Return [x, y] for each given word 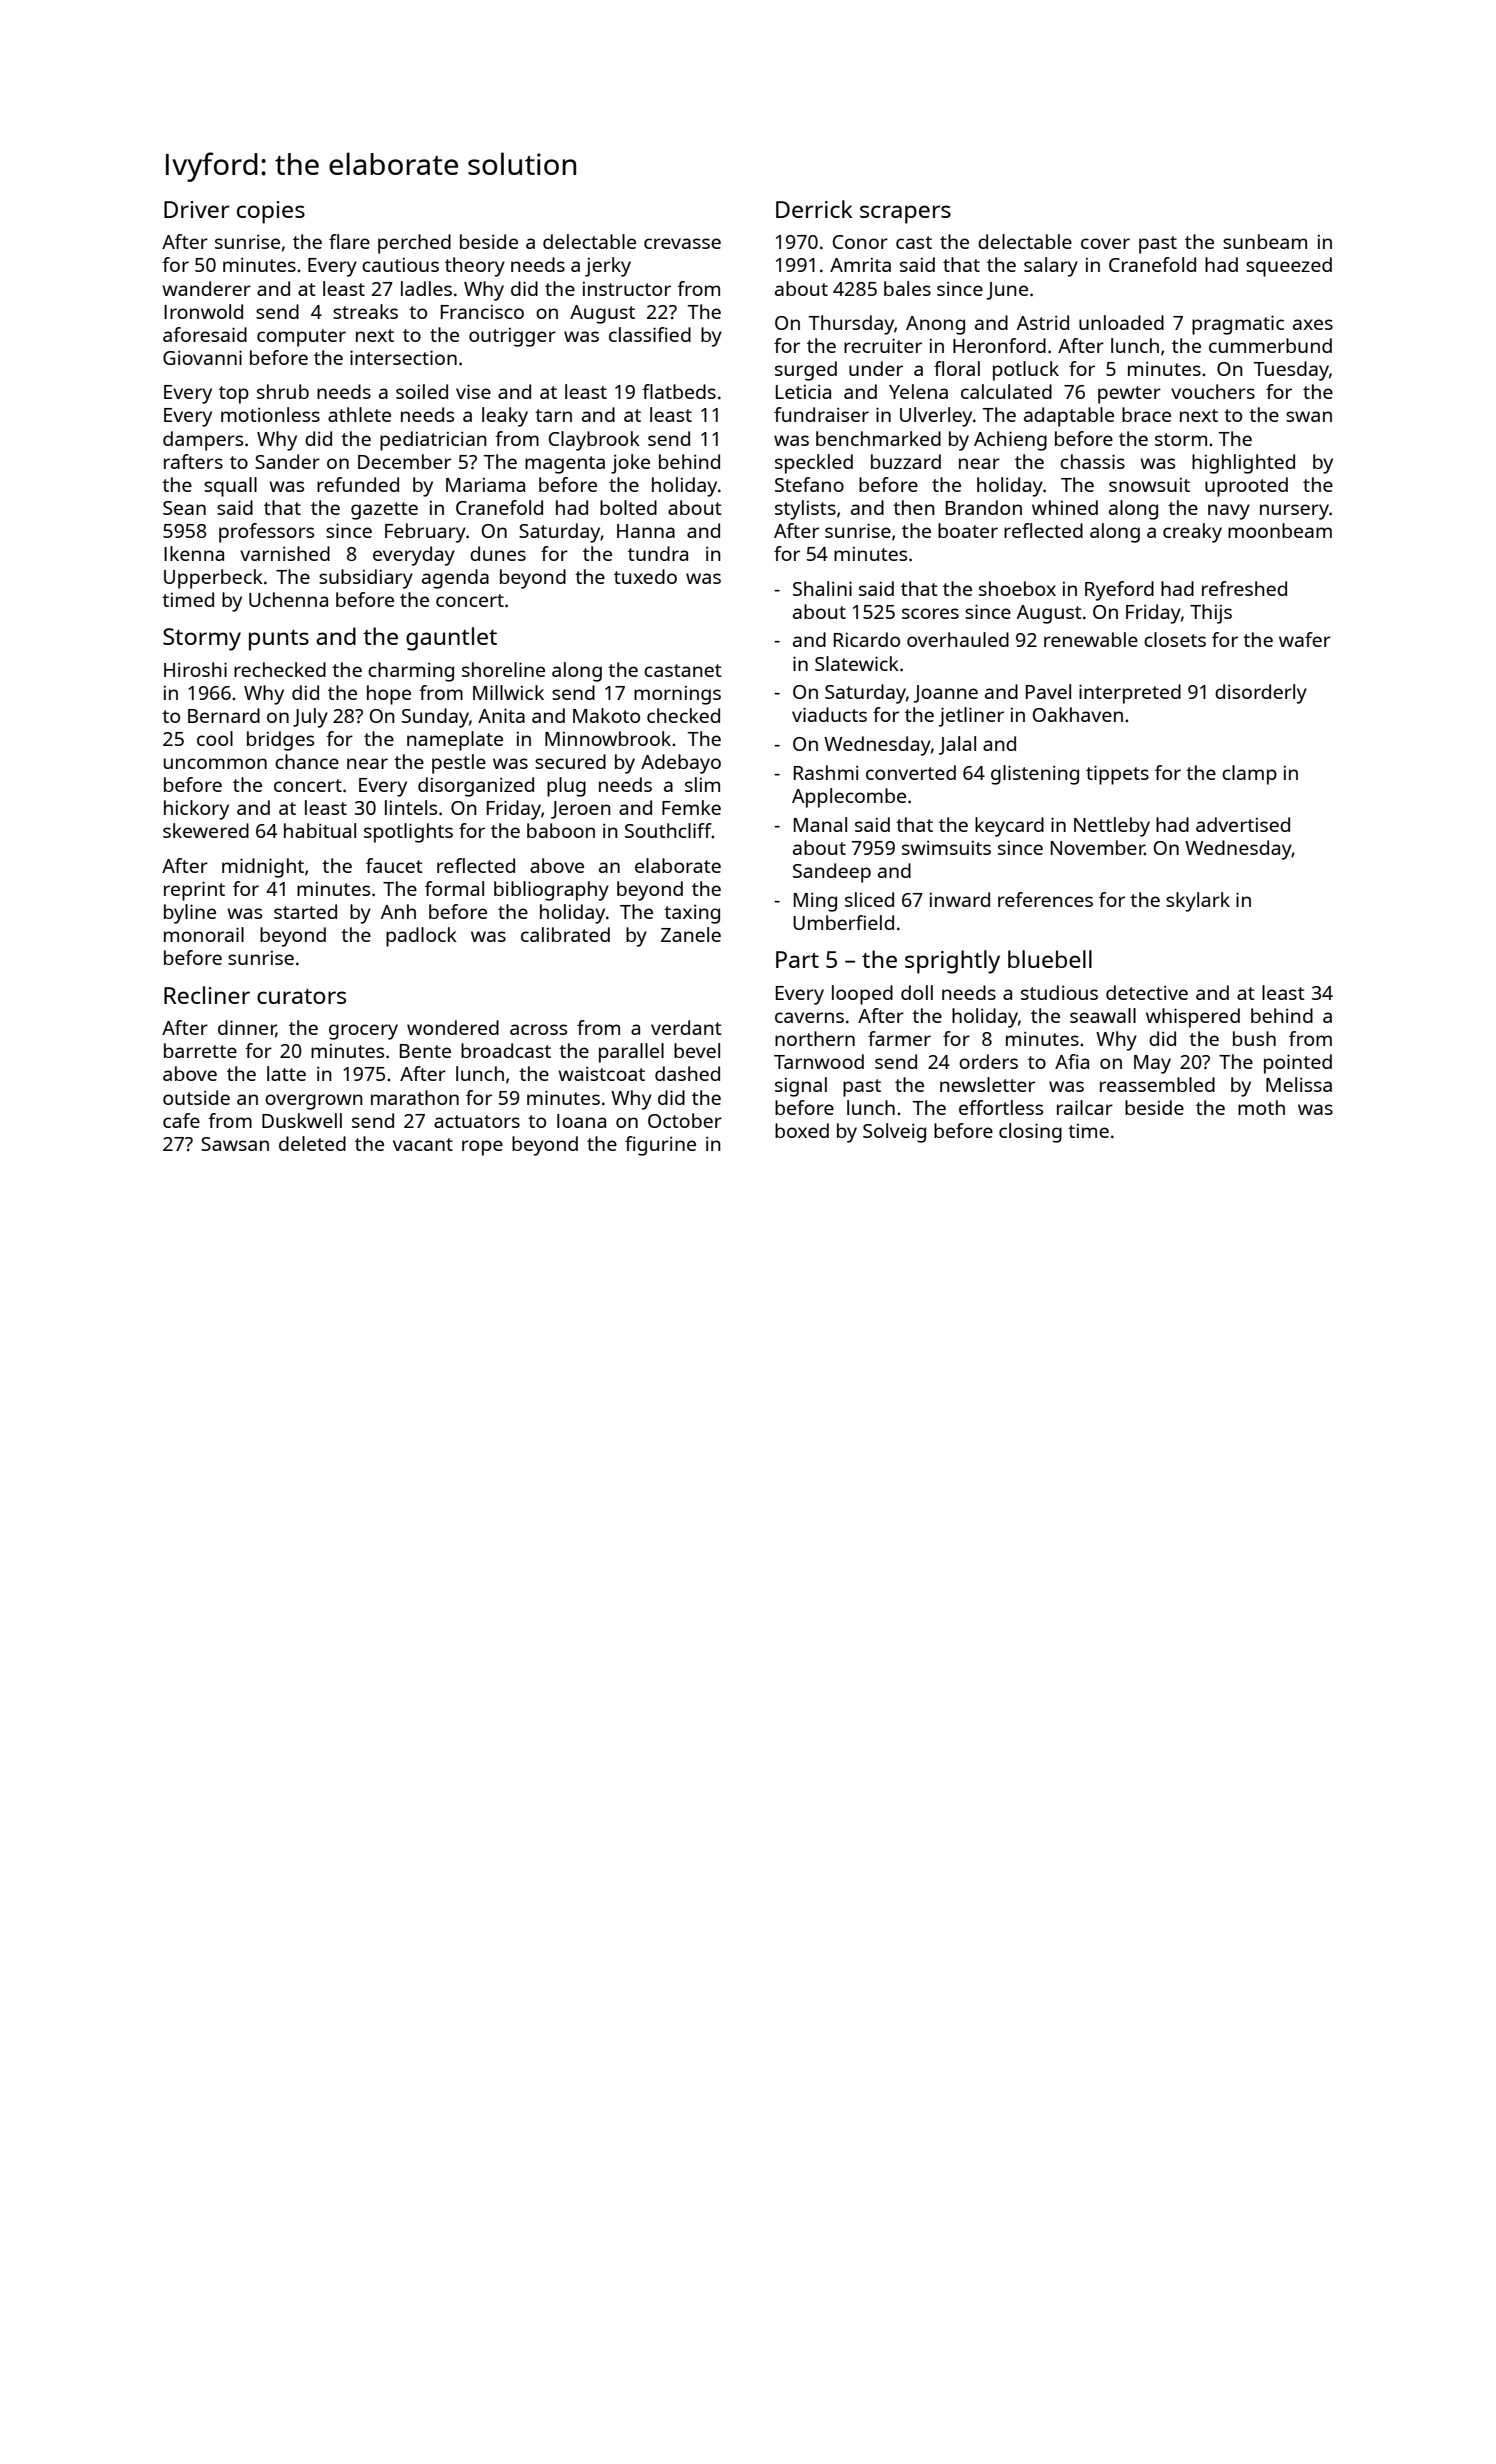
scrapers [905, 214]
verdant [686, 1027]
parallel [631, 1053]
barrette [200, 1050]
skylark [1198, 902]
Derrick [814, 209]
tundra [658, 553]
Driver [197, 209]
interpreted [1130, 694]
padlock [421, 937]
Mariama [485, 485]
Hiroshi [195, 669]
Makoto [606, 715]
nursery [1294, 512]
